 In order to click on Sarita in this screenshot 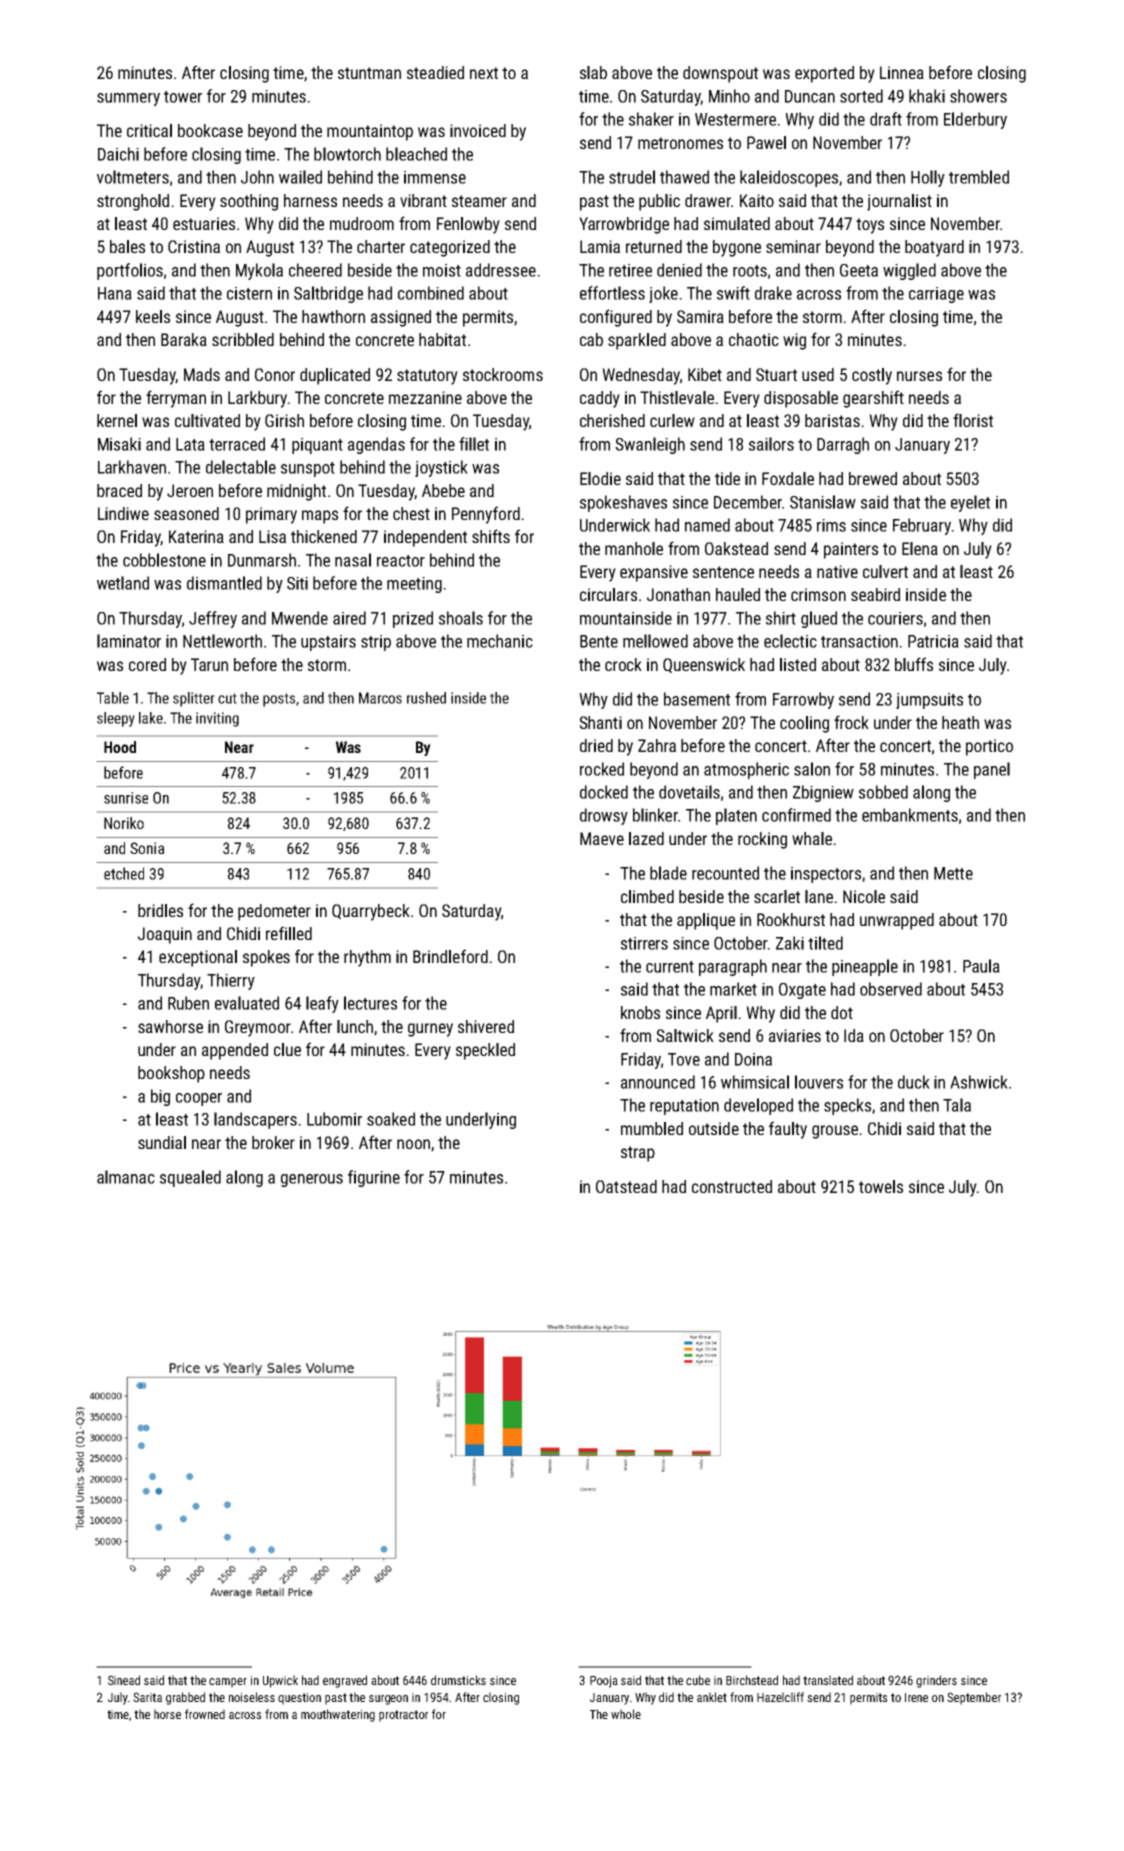, I will do `click(147, 1697)`.
